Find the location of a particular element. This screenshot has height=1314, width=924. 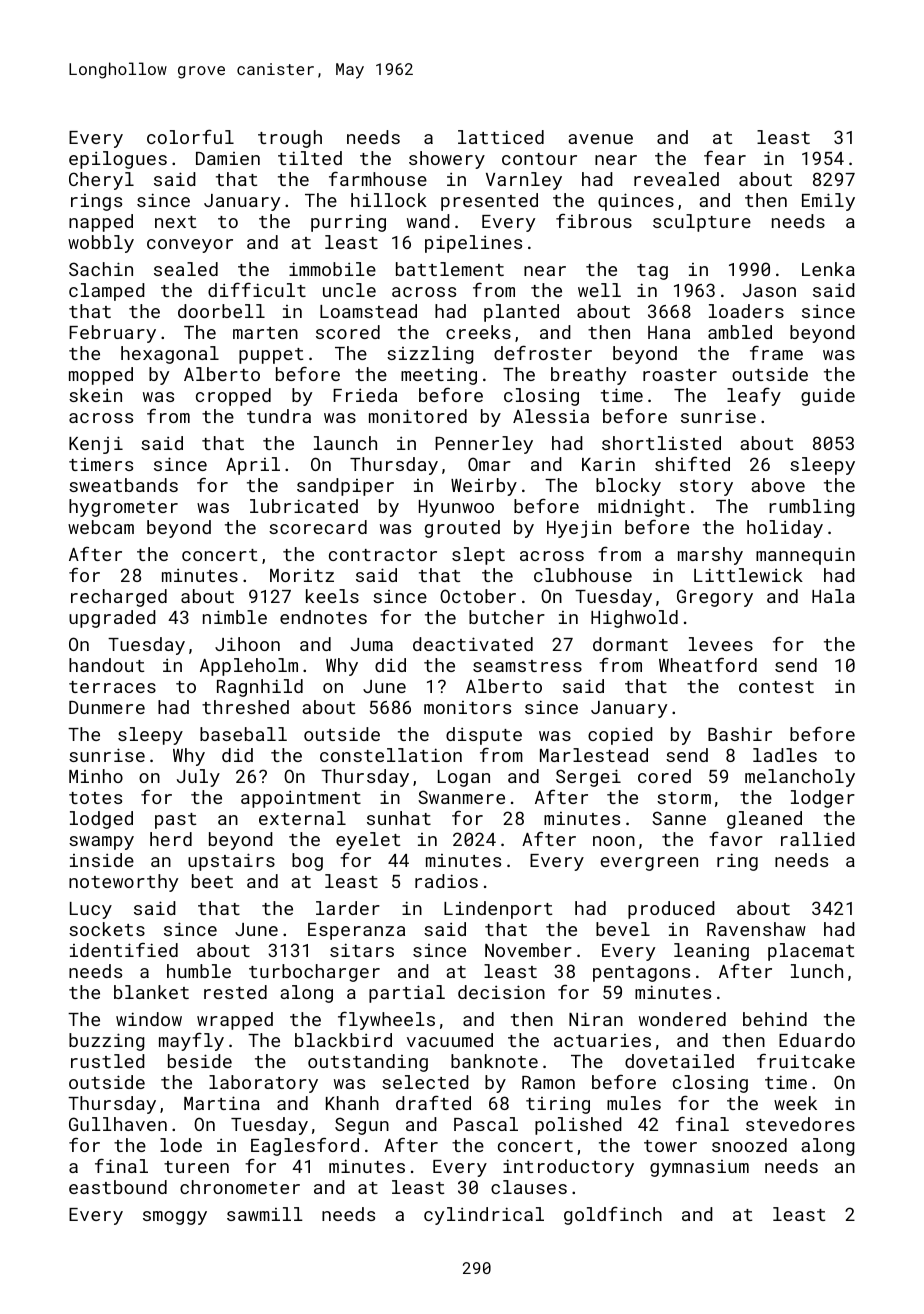

avenue is located at coordinates (600, 139).
